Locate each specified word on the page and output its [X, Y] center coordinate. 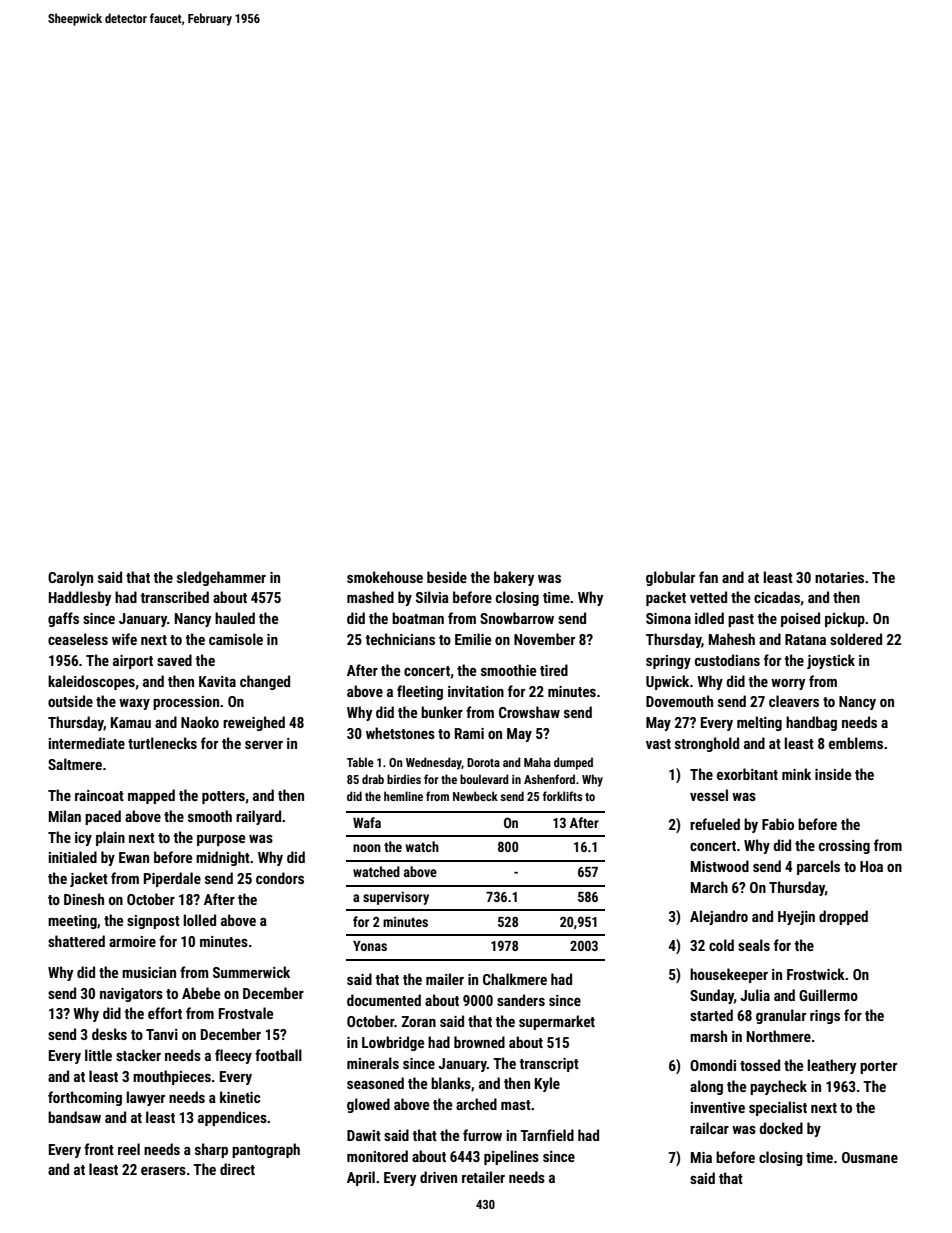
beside [447, 577]
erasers [163, 1171]
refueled [715, 824]
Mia [701, 1157]
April [361, 1178]
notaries [839, 577]
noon [367, 848]
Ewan [134, 857]
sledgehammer [221, 578]
